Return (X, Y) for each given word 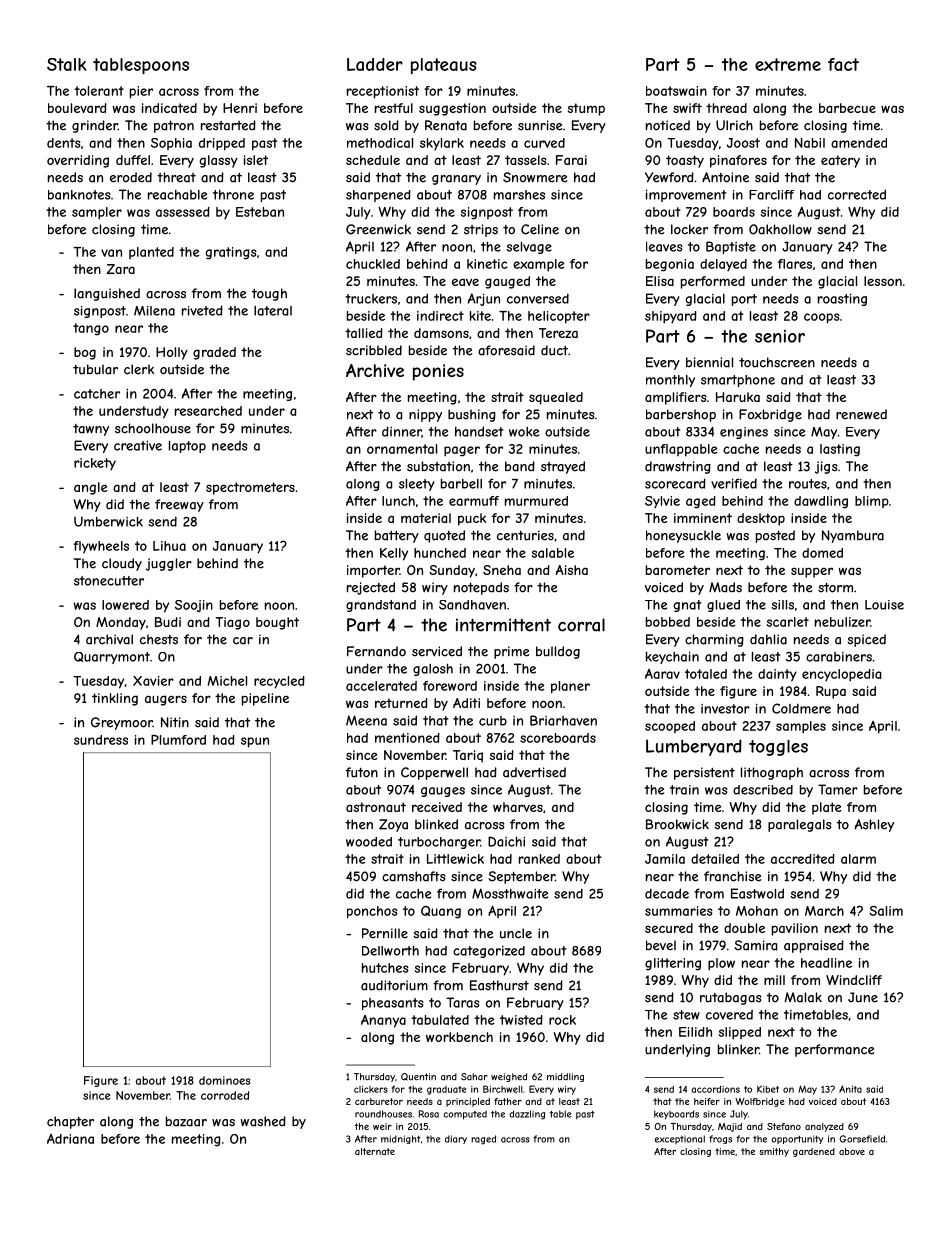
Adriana (70, 1139)
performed (713, 282)
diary (456, 1139)
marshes (519, 195)
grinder (95, 126)
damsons (441, 333)
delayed (723, 265)
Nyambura (853, 536)
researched (208, 411)
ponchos (372, 912)
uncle (516, 933)
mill (774, 980)
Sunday (452, 571)
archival (109, 639)
